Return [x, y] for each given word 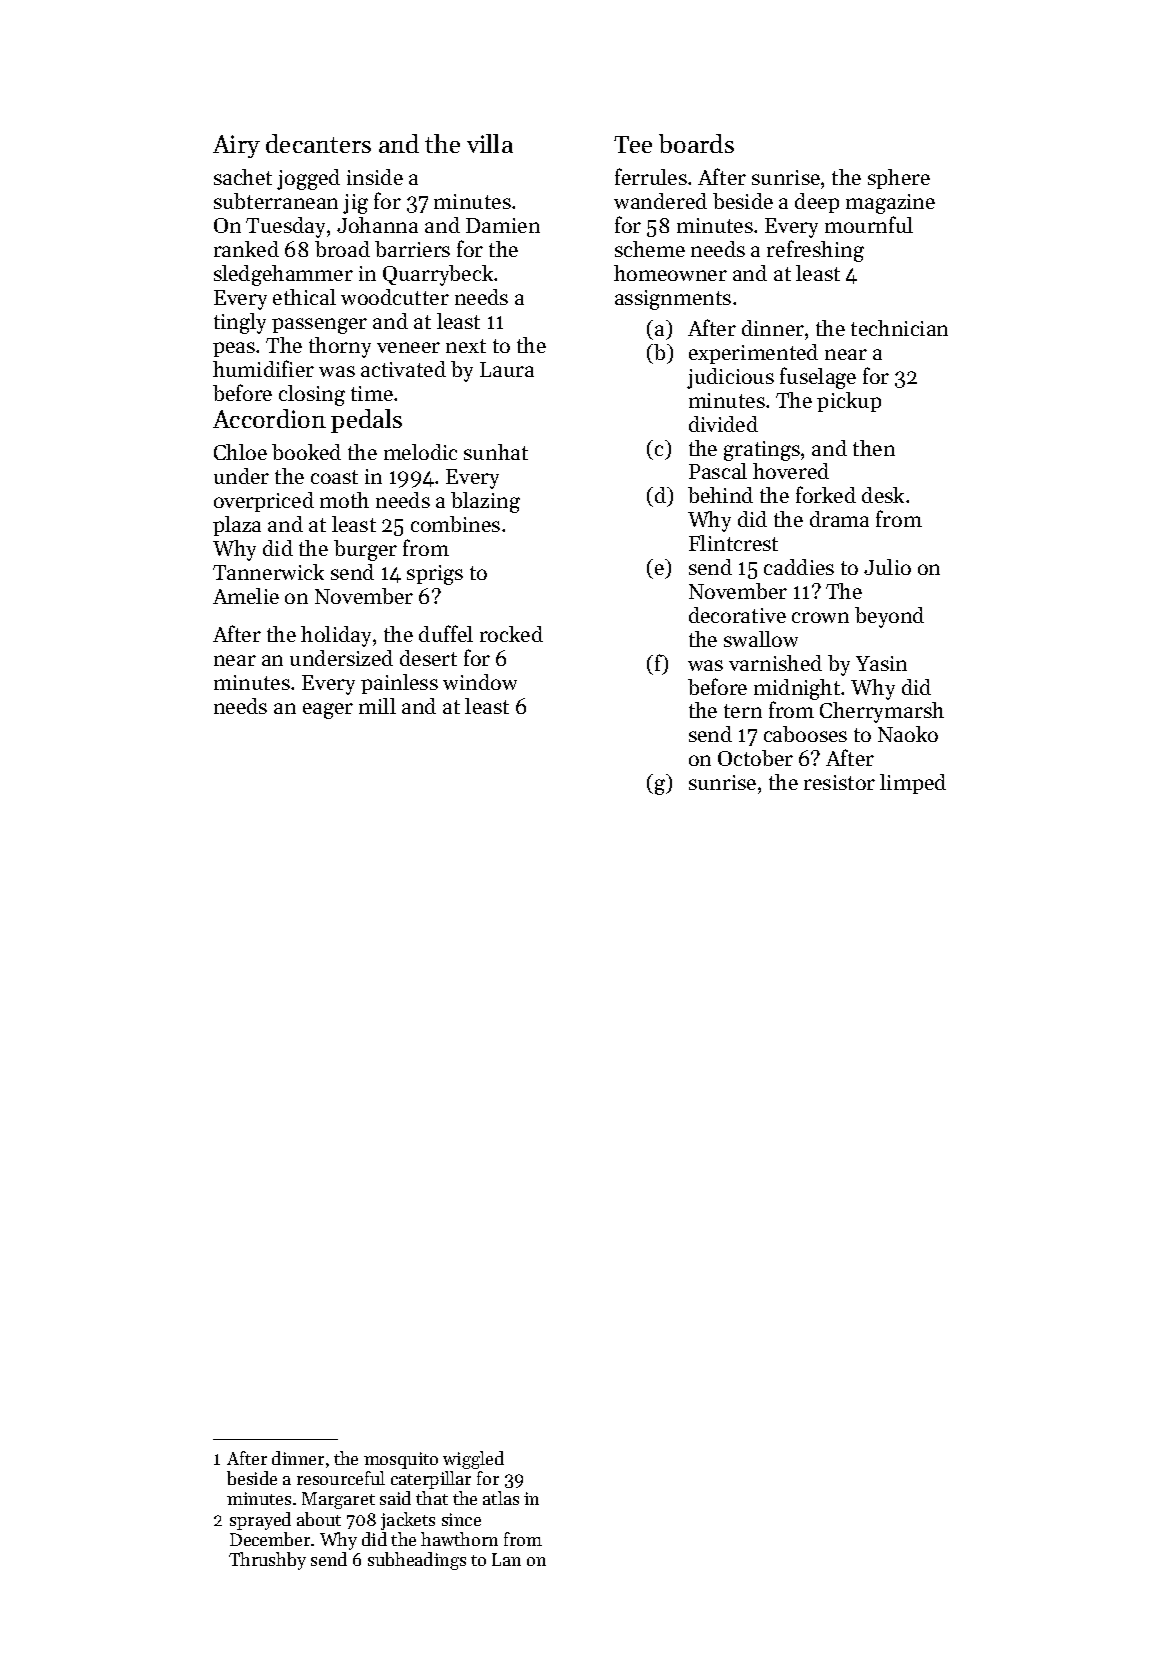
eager [328, 711]
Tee [633, 144]
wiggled [473, 1460]
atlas [501, 1498]
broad [342, 249]
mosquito [401, 1460]
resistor [839, 782]
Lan [506, 1559]
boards [696, 143]
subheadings [417, 1561]
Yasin [881, 663]
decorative [737, 615]
